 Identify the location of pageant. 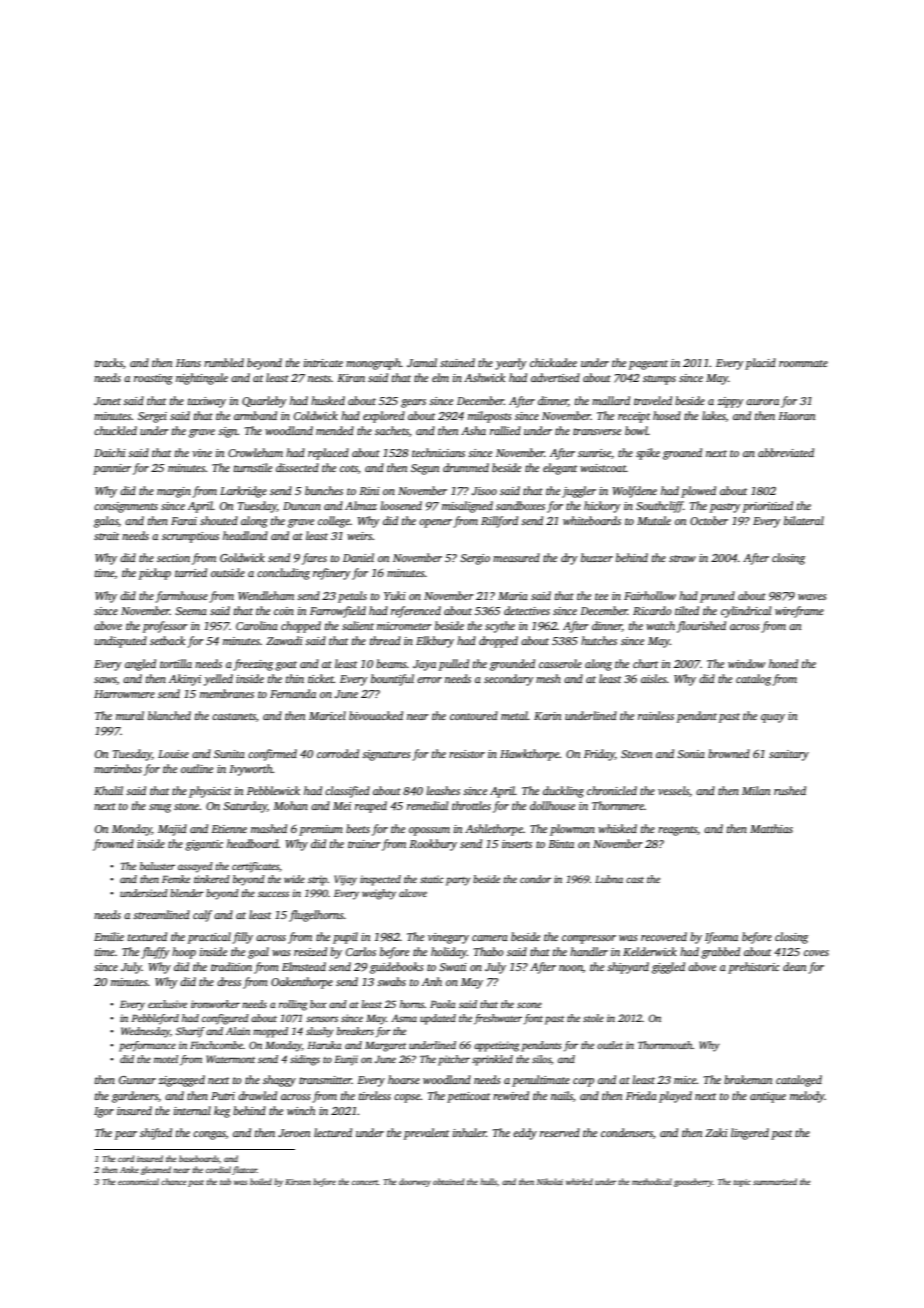
(648, 365).
